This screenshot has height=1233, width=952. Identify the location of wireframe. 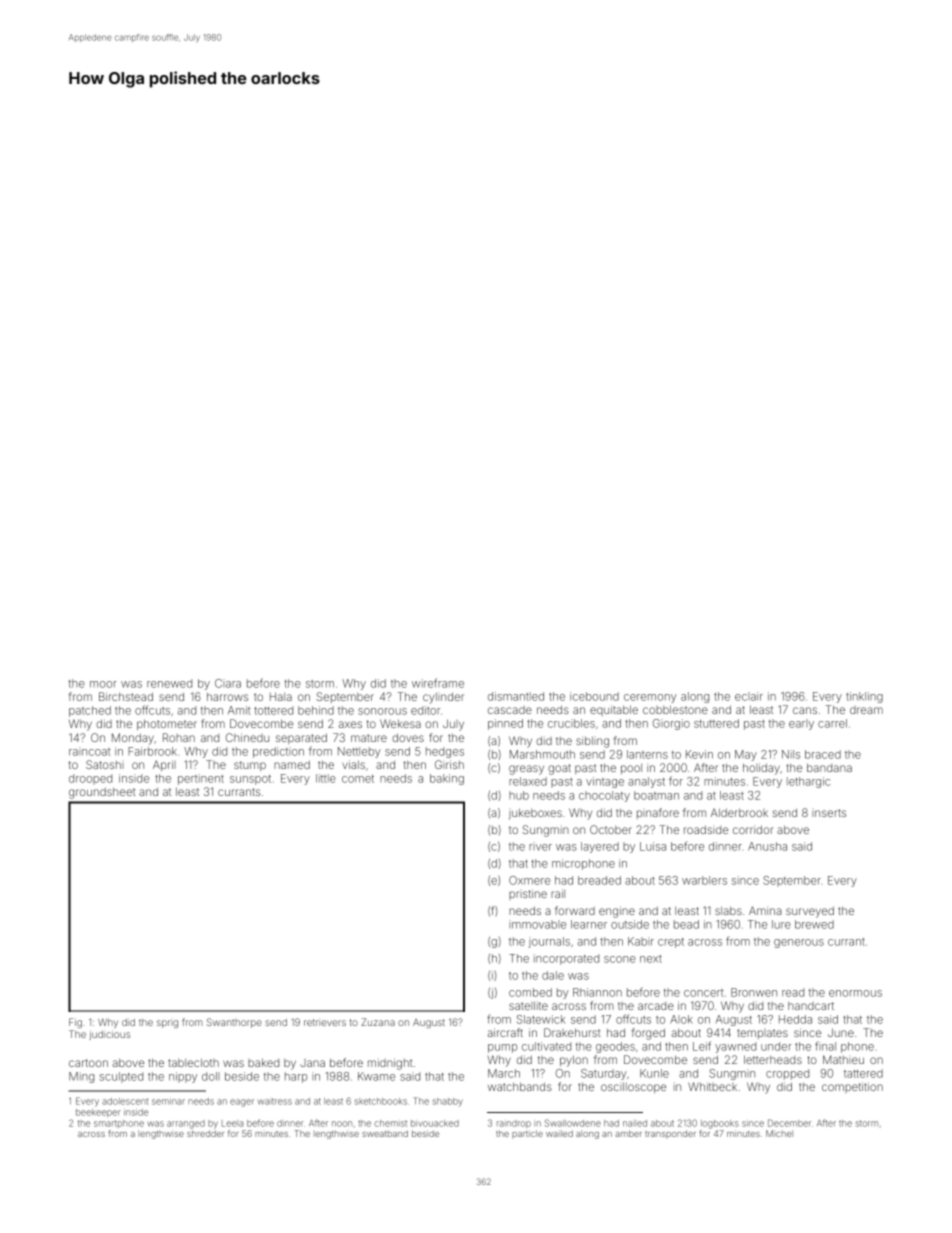
(438, 683).
